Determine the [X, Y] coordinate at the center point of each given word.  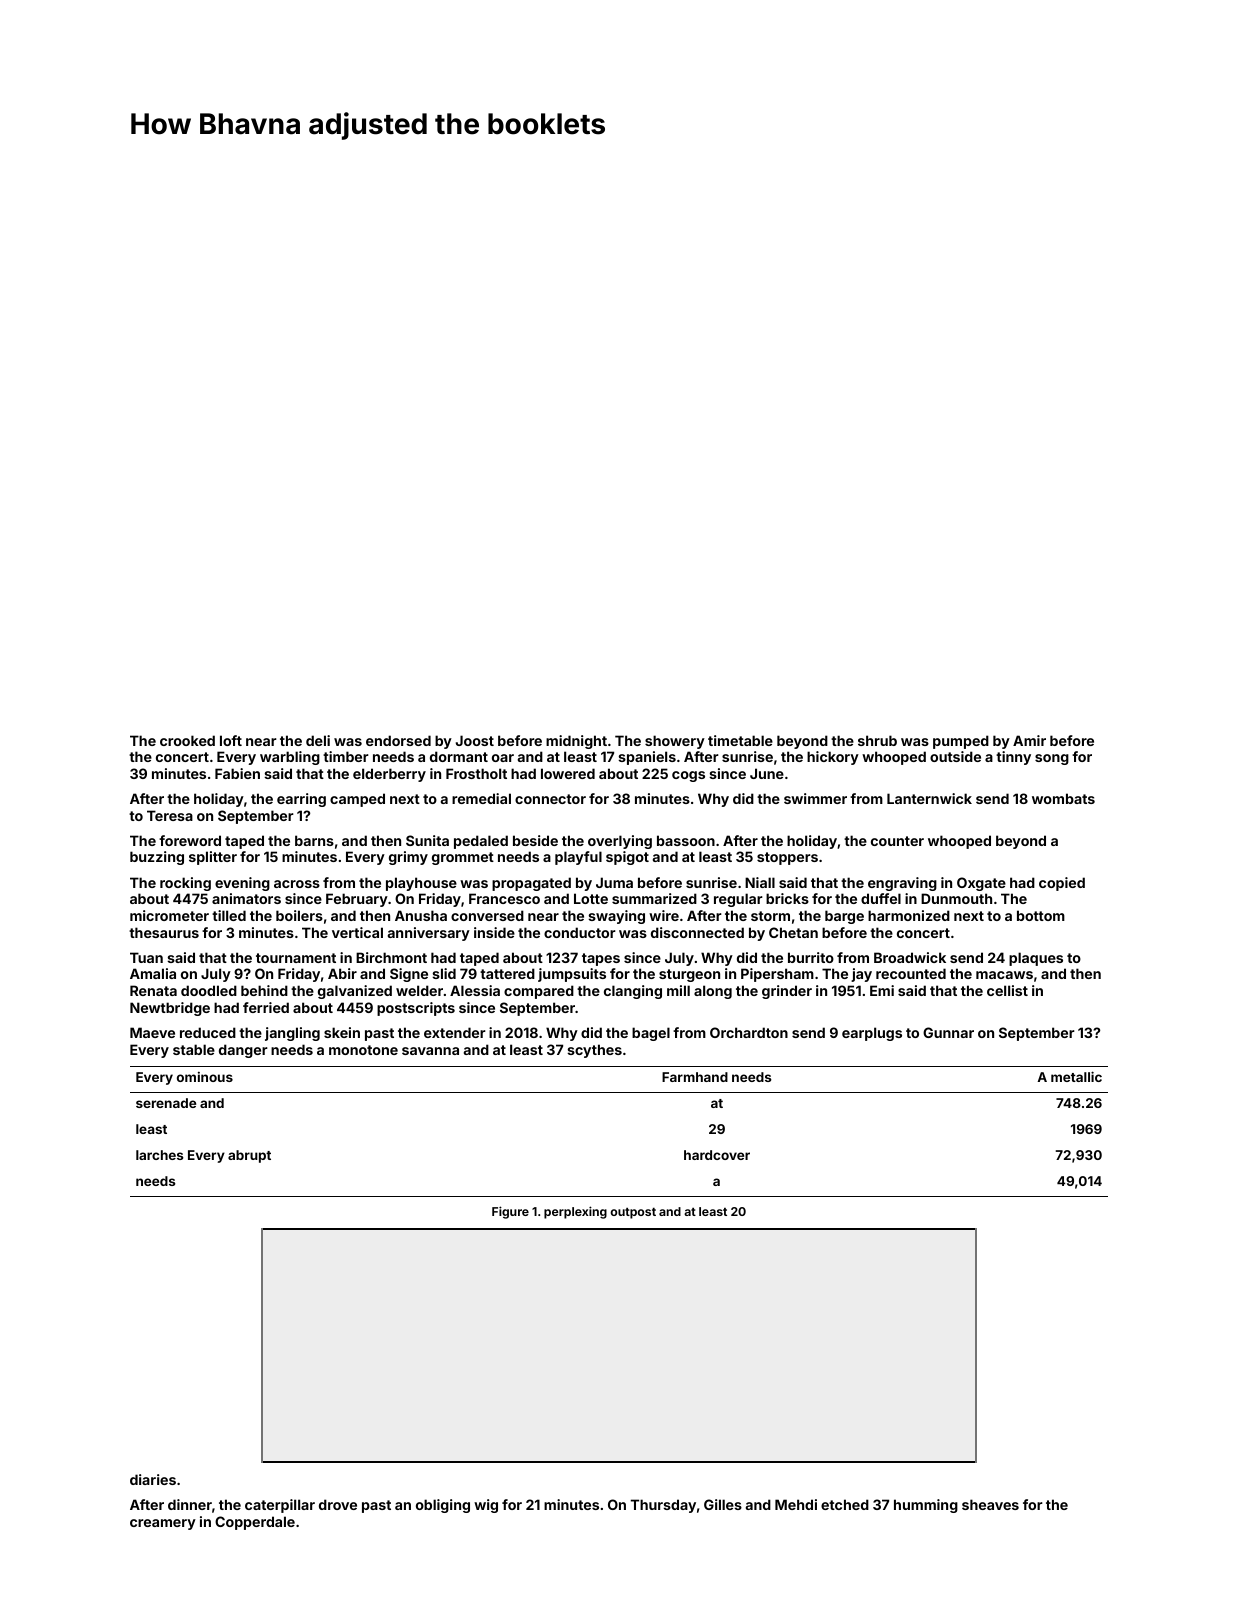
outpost [633, 1213]
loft [231, 740]
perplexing [575, 1212]
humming [926, 1506]
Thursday [663, 1506]
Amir [1029, 740]
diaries [153, 1479]
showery [675, 742]
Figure [510, 1212]
